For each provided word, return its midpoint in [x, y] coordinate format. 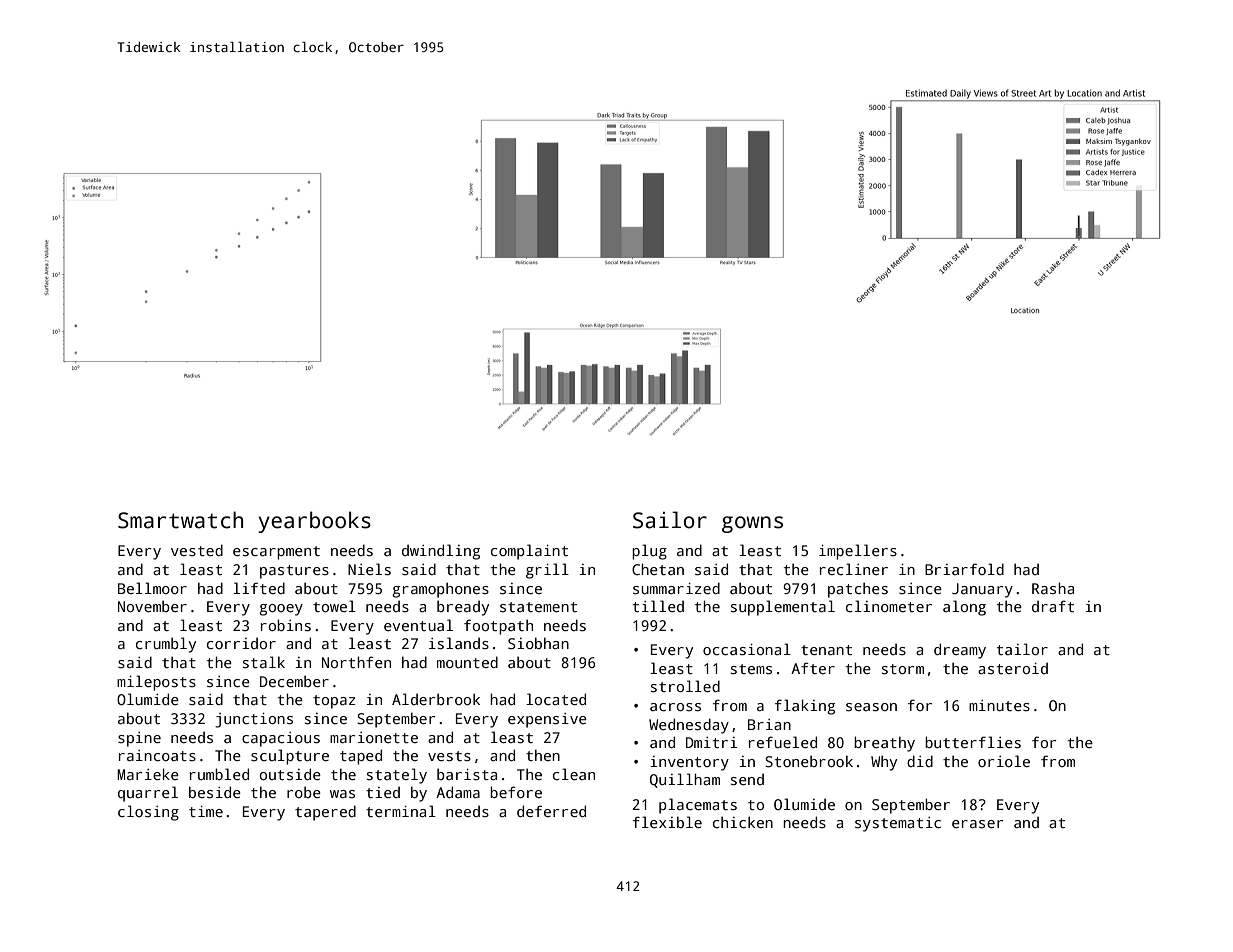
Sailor [670, 520]
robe [304, 792]
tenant [826, 650]
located [556, 699]
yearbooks [314, 522]
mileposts [156, 683]
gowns [752, 524]
